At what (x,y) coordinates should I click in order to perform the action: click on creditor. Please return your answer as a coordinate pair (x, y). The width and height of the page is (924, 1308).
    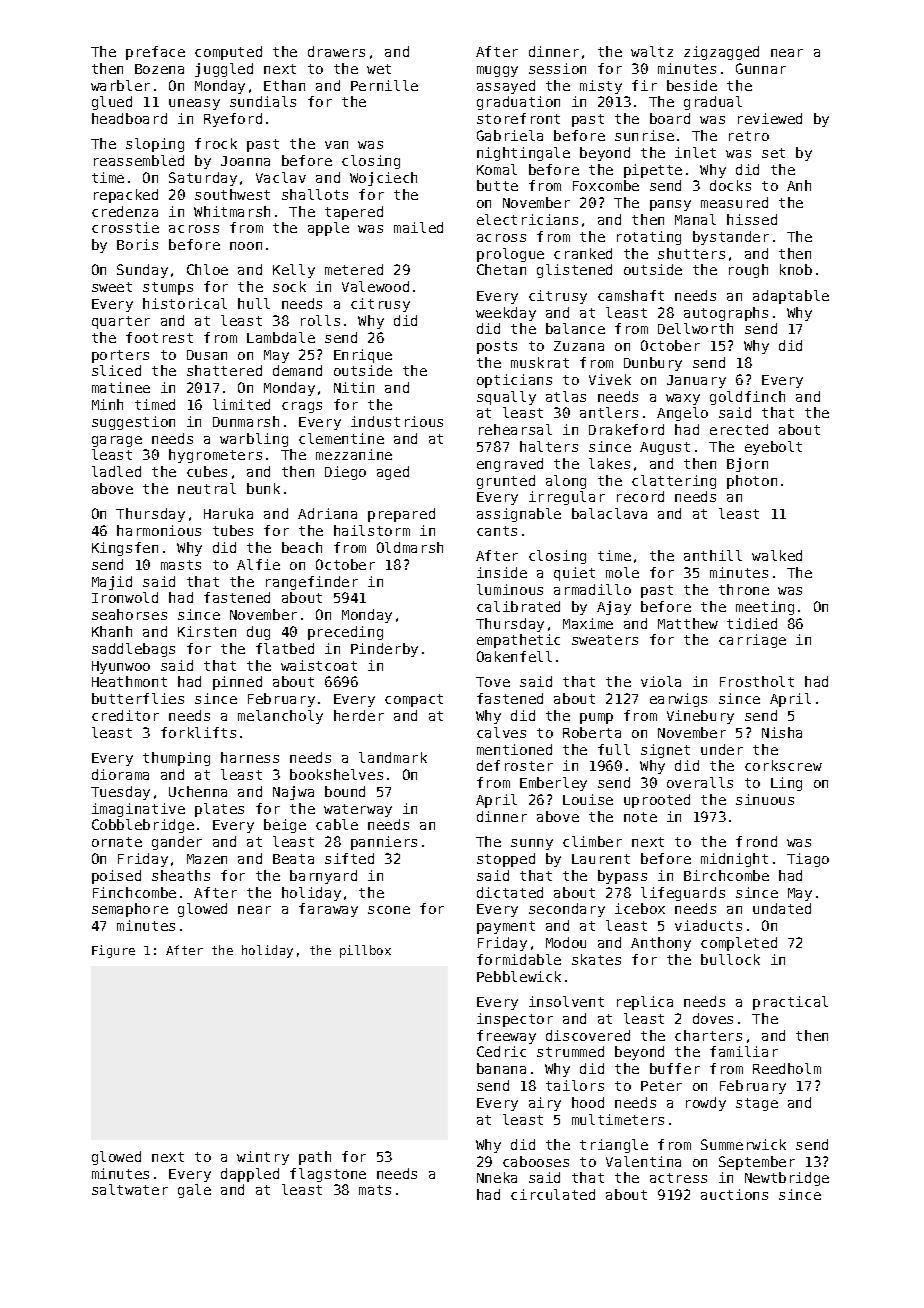
    Looking at the image, I should click on (125, 715).
